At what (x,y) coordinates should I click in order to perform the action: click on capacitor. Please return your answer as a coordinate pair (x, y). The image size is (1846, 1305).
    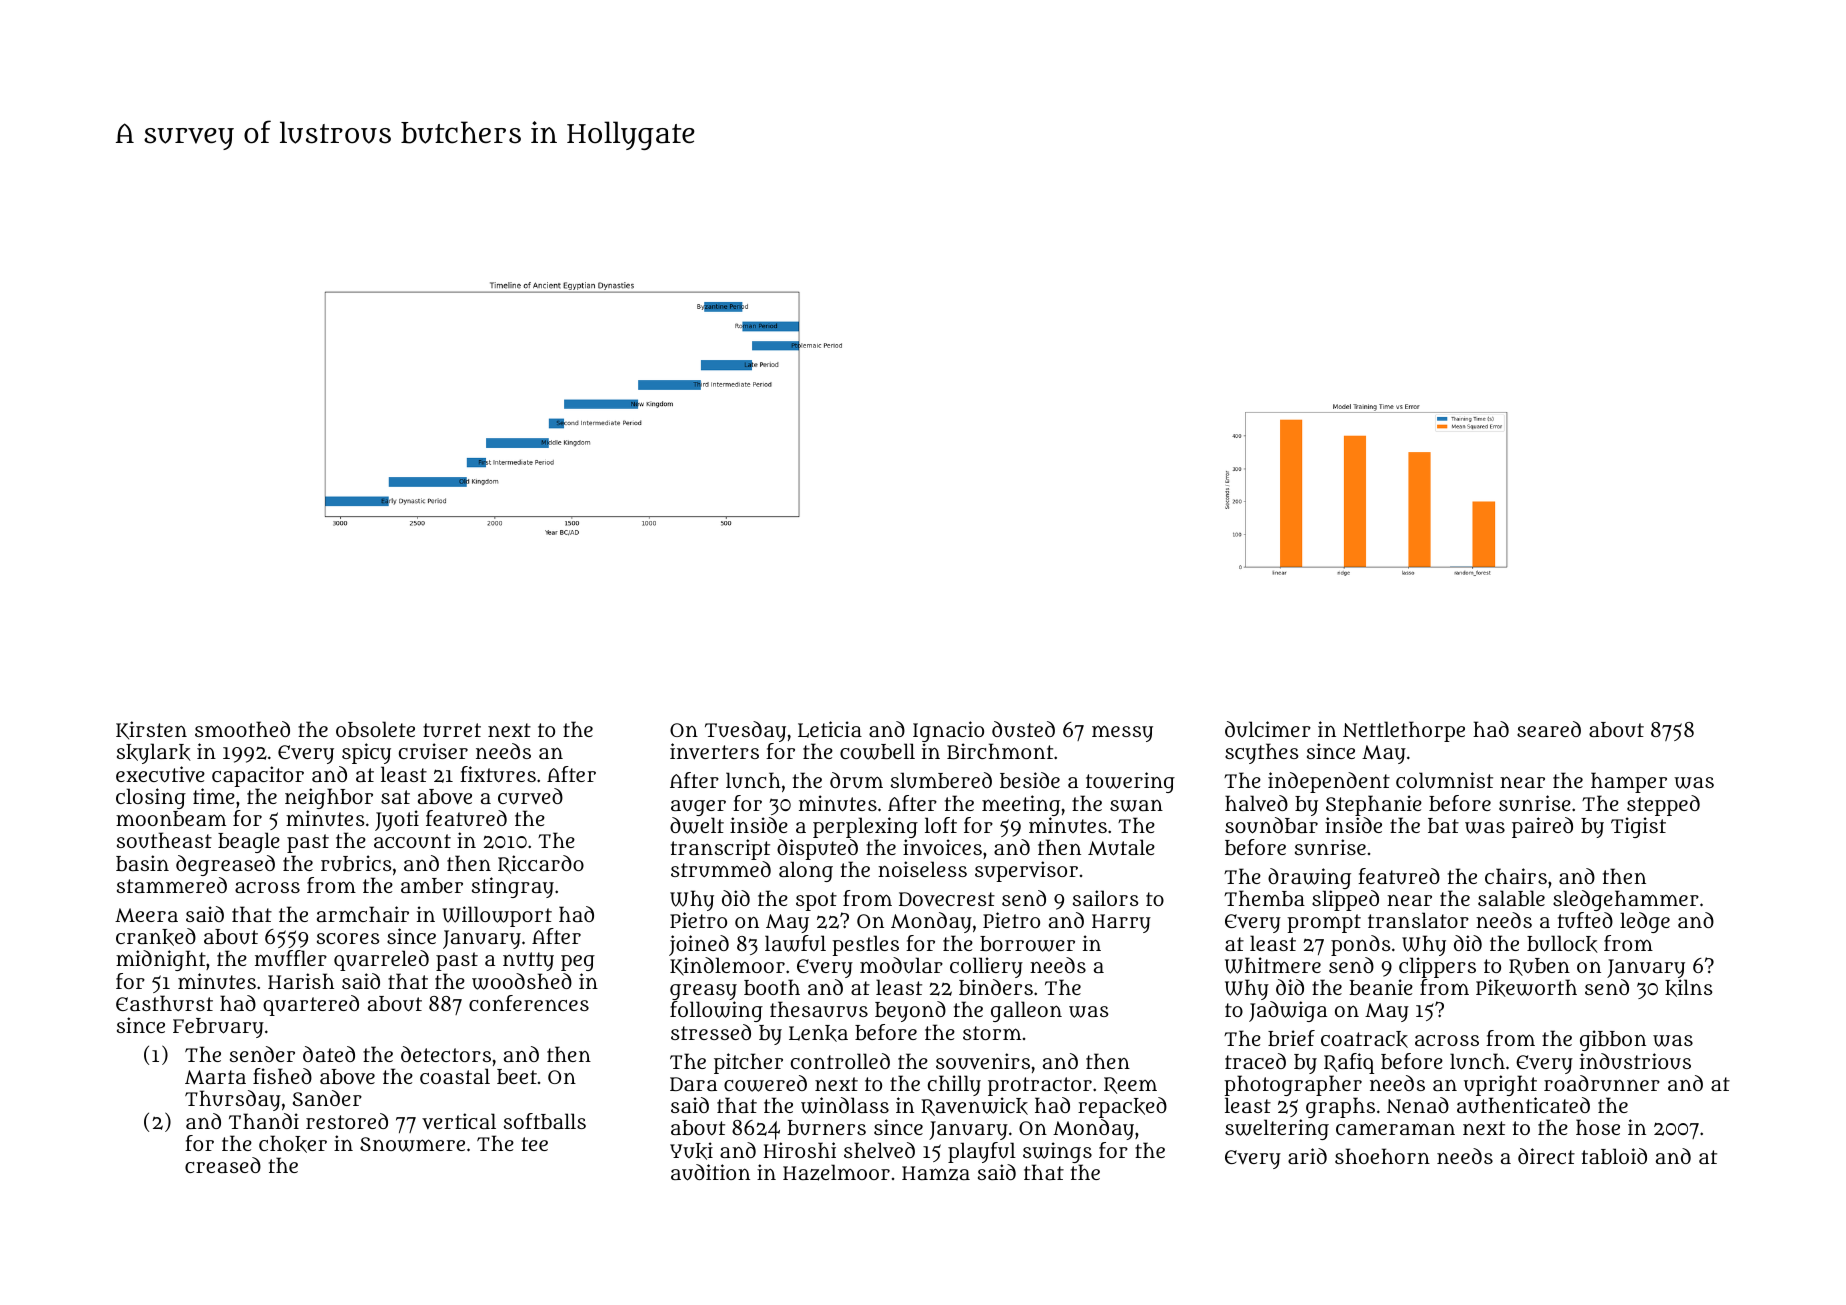
    Looking at the image, I should click on (258, 776).
